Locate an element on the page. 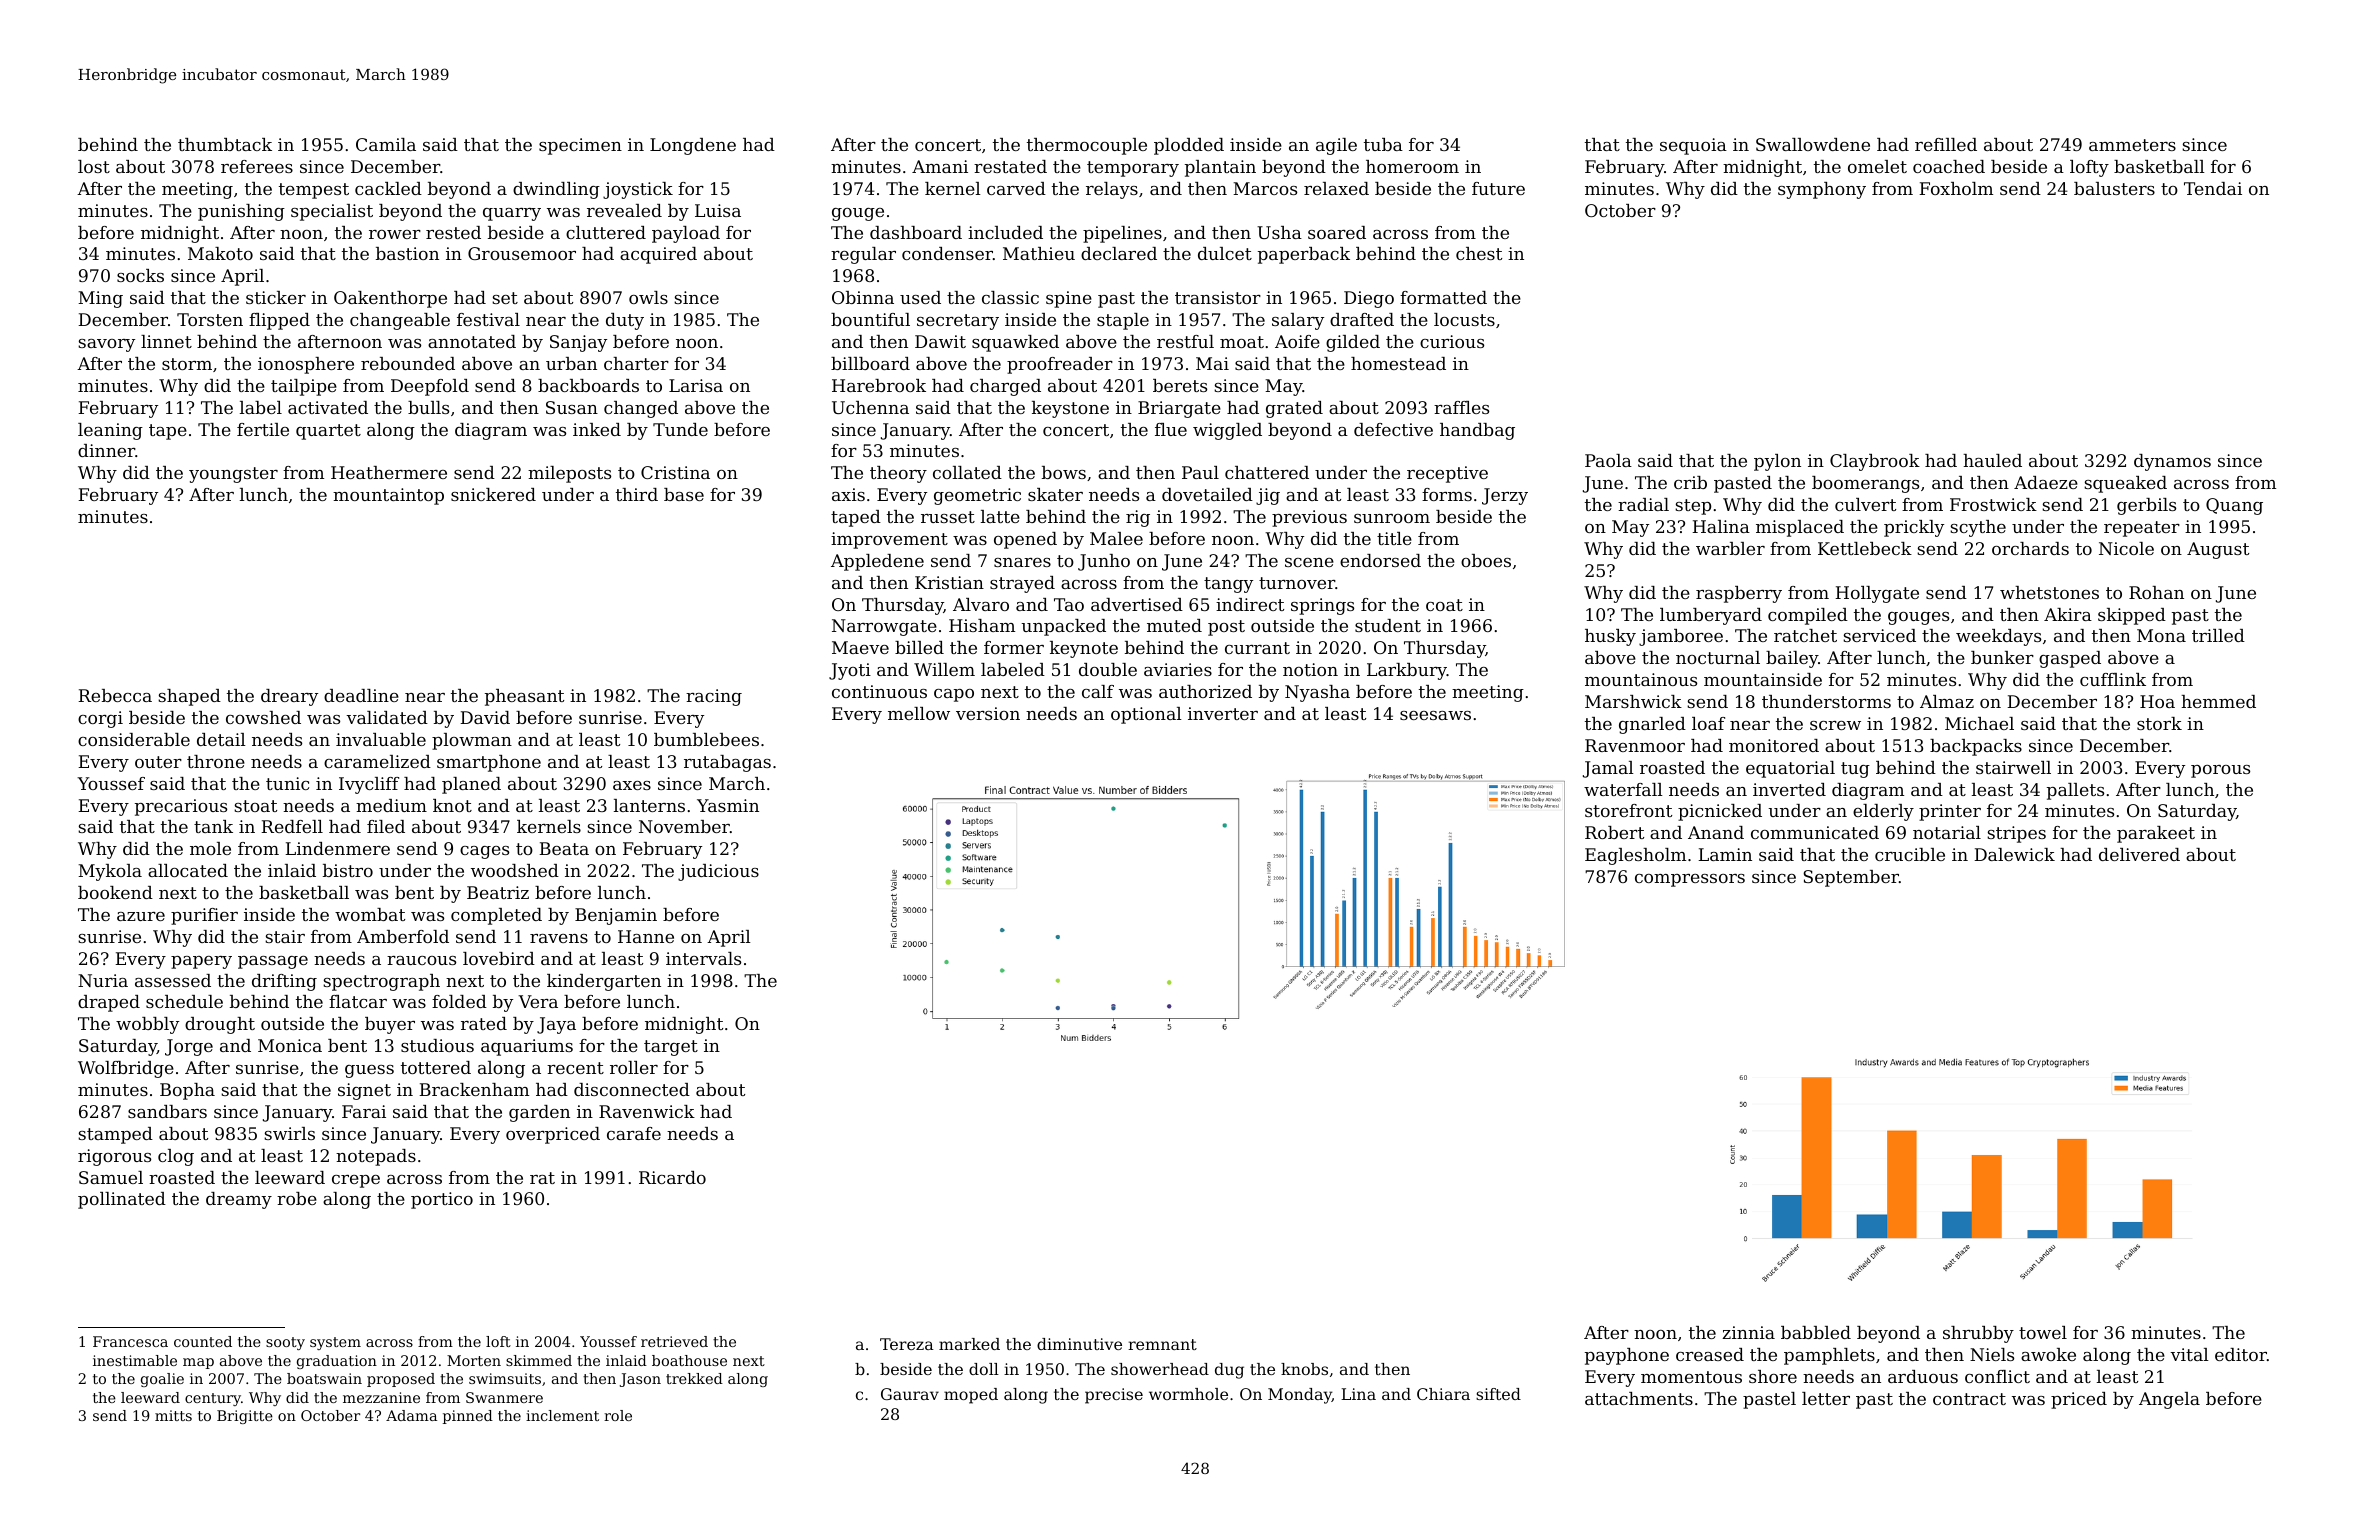 This document has height=1528, width=2362. Anand is located at coordinates (1716, 832).
